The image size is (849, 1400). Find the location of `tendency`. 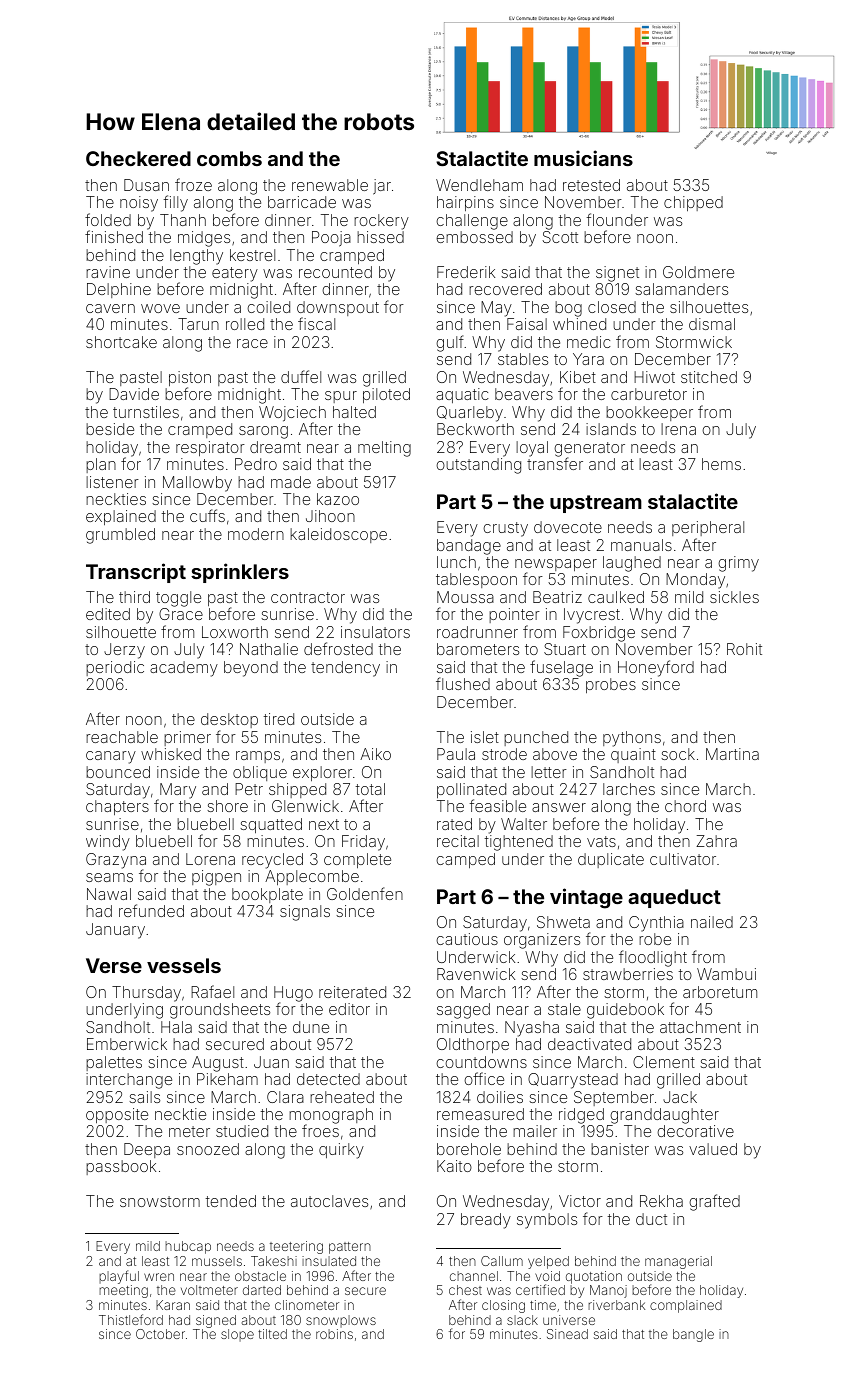

tendency is located at coordinates (345, 669).
